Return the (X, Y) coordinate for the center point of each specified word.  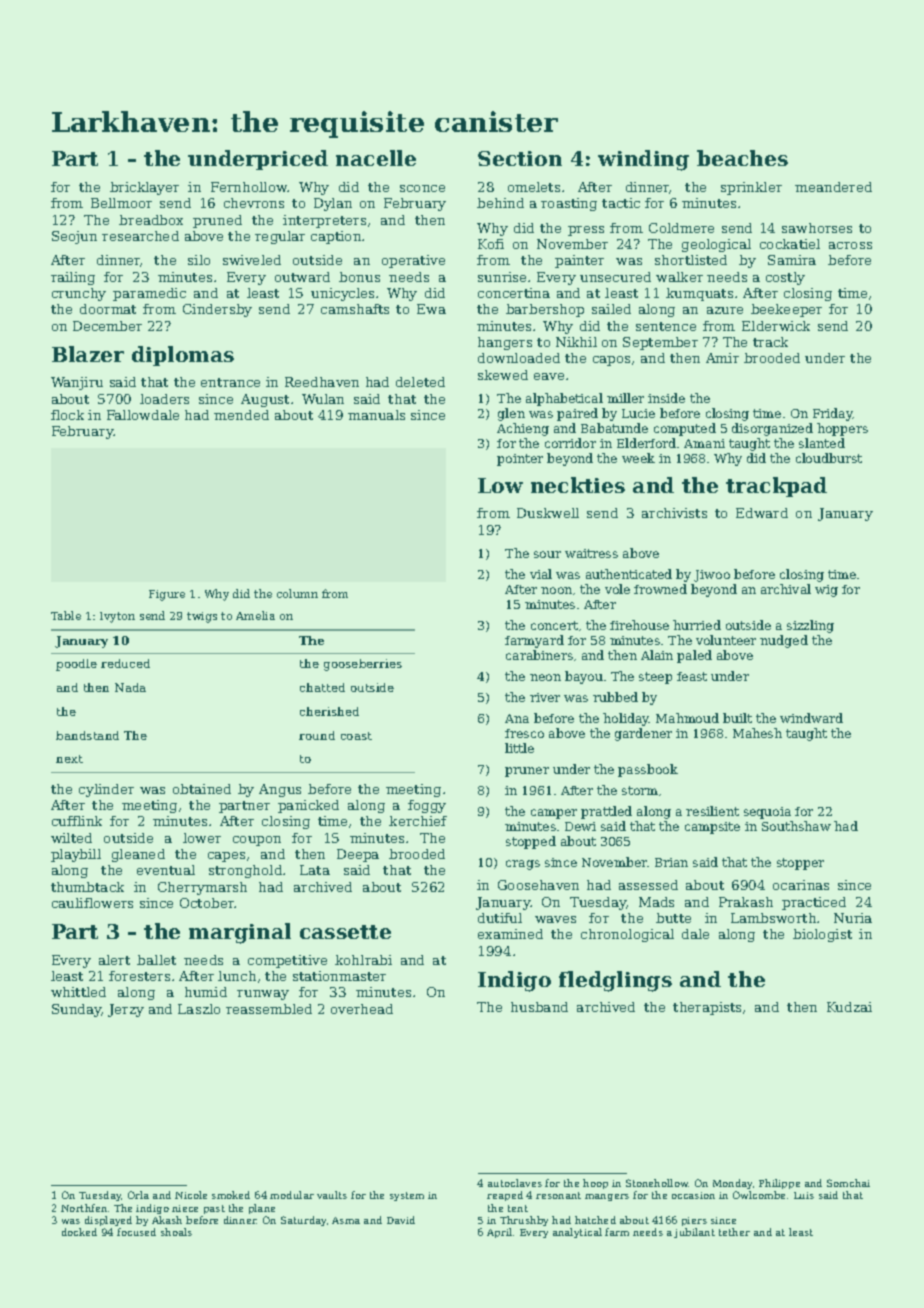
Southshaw (796, 826)
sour (547, 554)
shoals (176, 1232)
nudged (784, 641)
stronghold (245, 871)
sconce (422, 188)
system (407, 1196)
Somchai (848, 1183)
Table (66, 615)
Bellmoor (121, 203)
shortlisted (691, 260)
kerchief (418, 821)
